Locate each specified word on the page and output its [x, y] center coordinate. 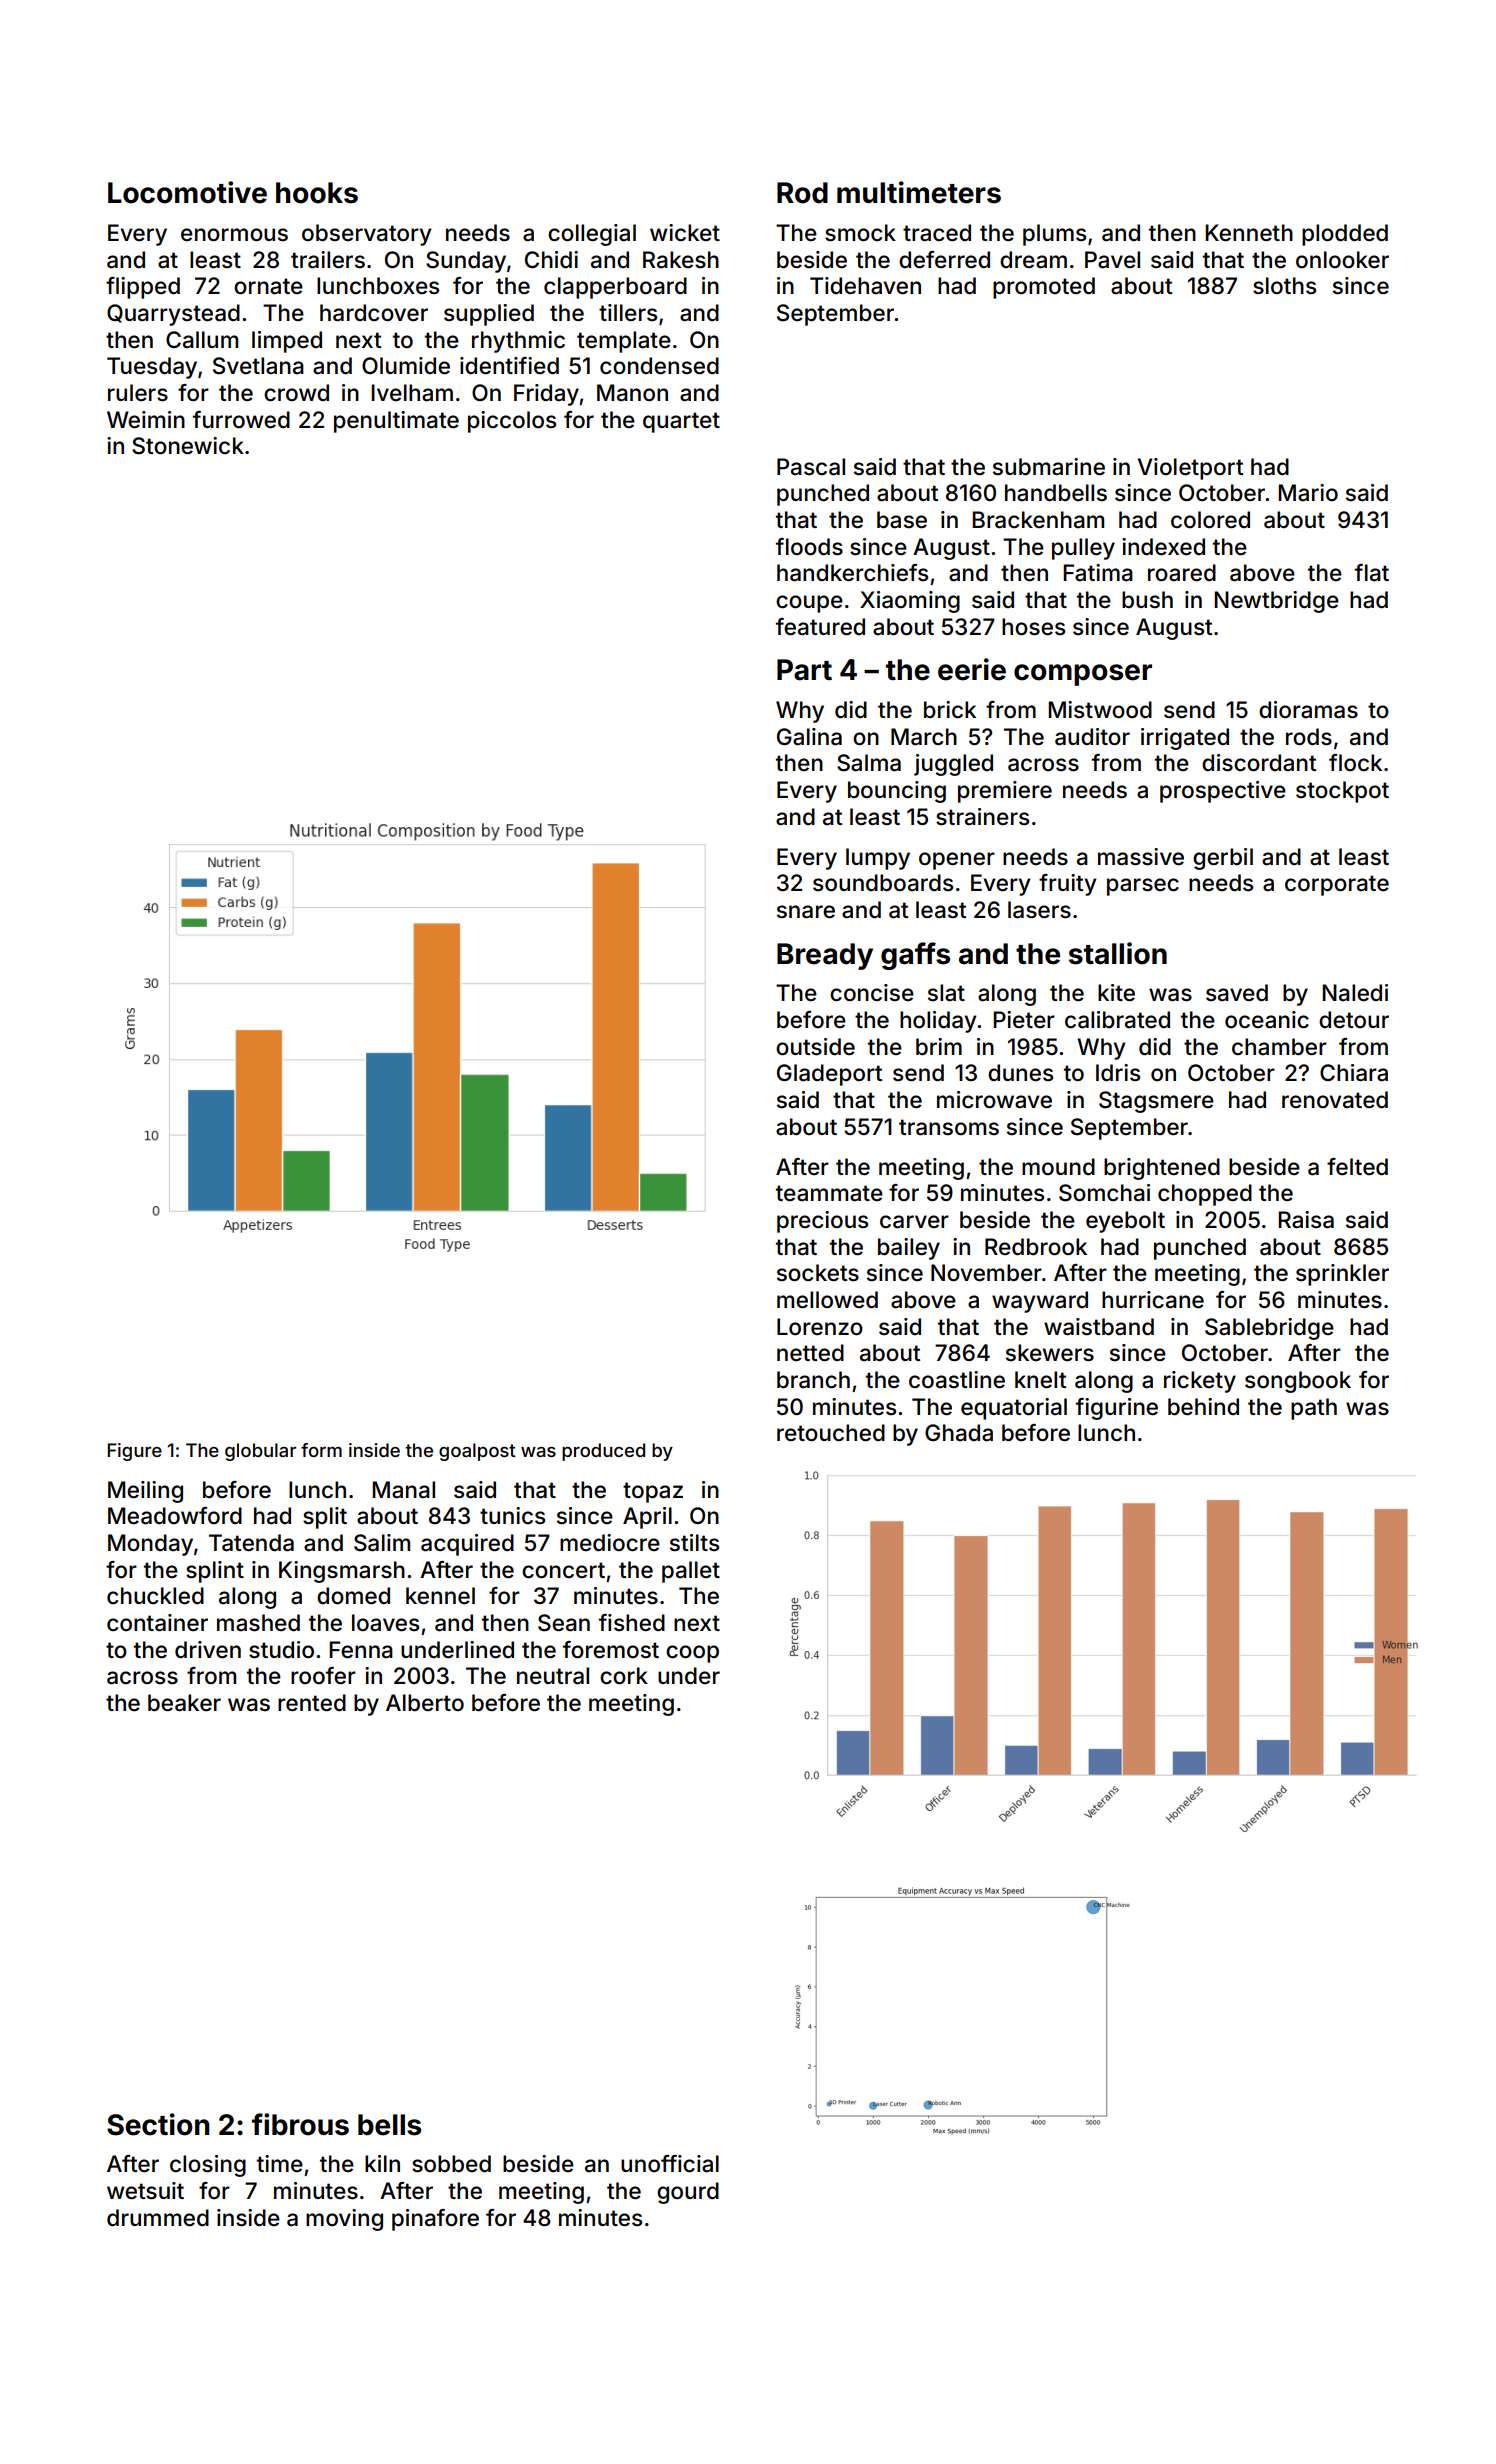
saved [1237, 993]
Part [804, 670]
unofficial [670, 2164]
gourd [688, 2193]
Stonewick [188, 446]
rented [312, 1703]
